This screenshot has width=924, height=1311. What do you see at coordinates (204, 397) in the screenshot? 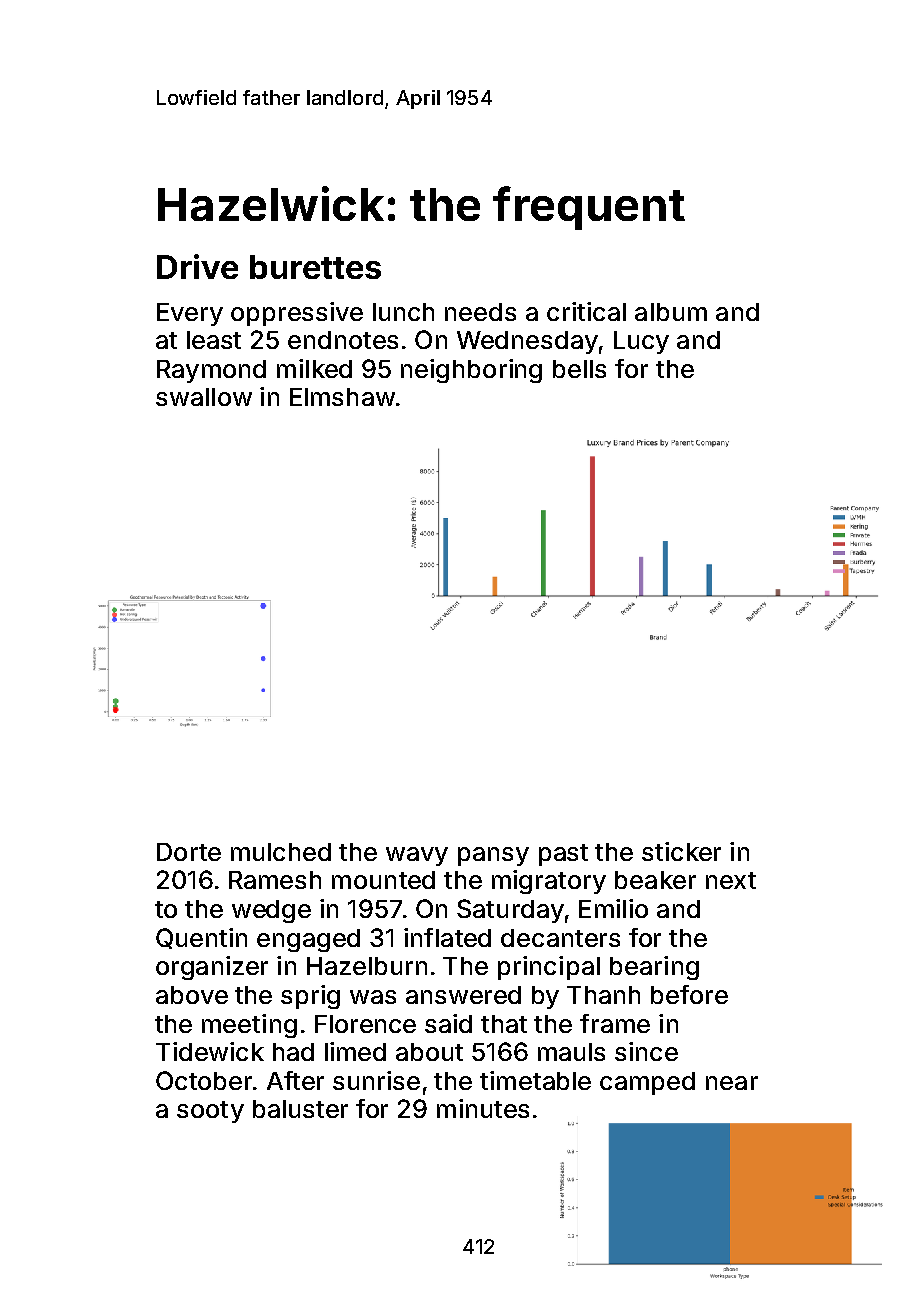
I see `swallow` at bounding box center [204, 397].
